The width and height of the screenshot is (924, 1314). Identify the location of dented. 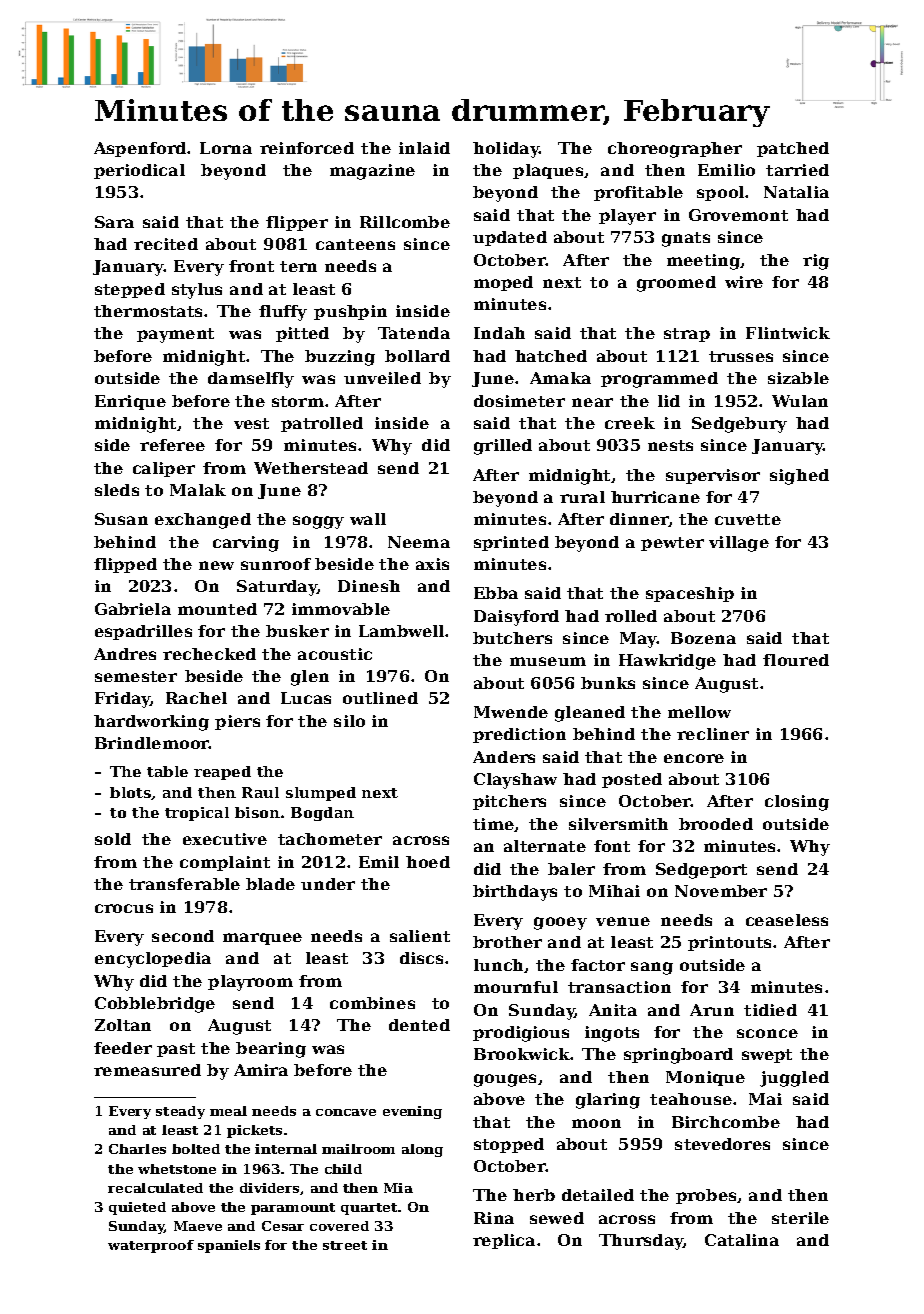
(419, 1025).
